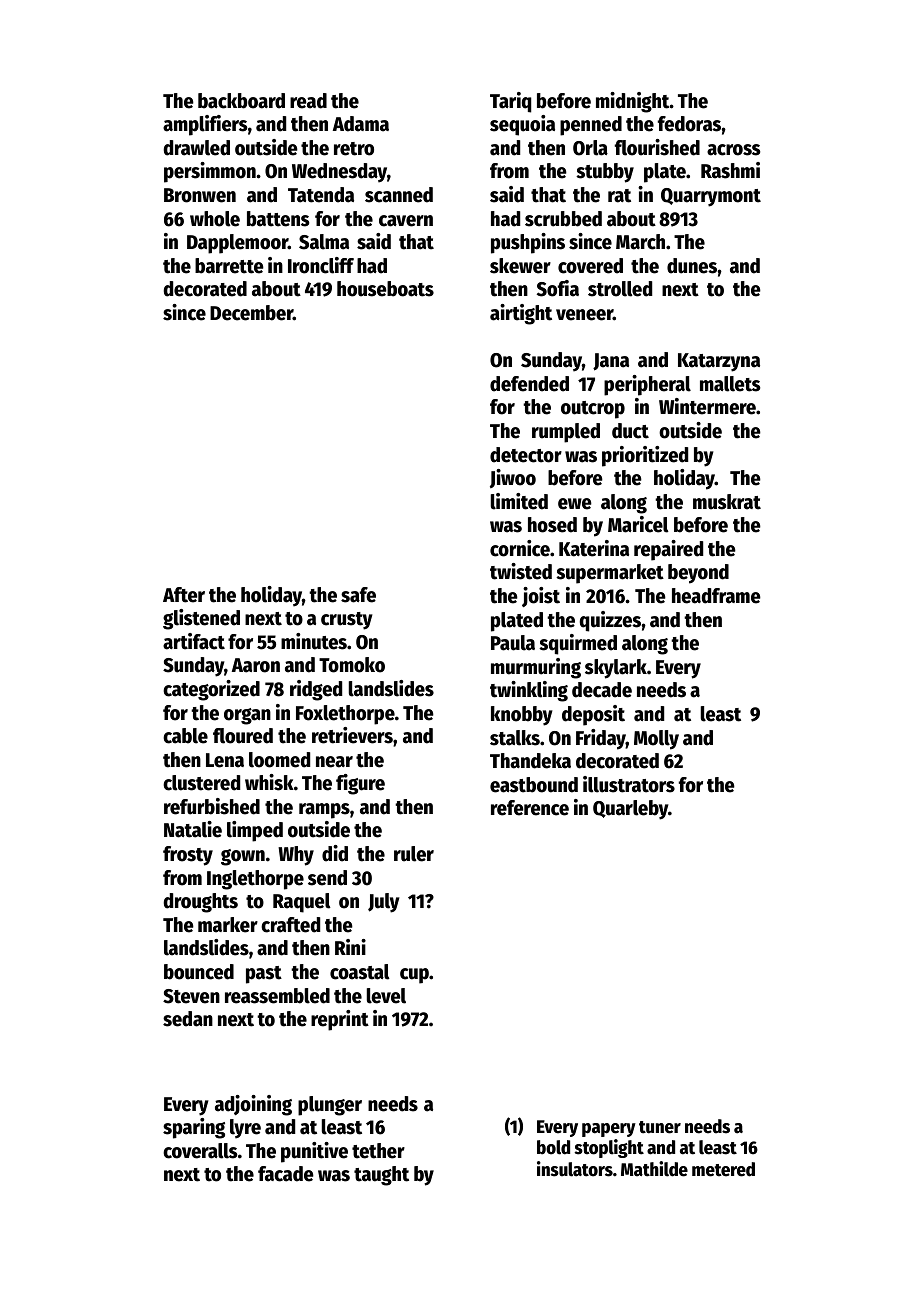 This image has width=924, height=1311. Describe the element at coordinates (381, 1176) in the image. I see `taught` at that location.
